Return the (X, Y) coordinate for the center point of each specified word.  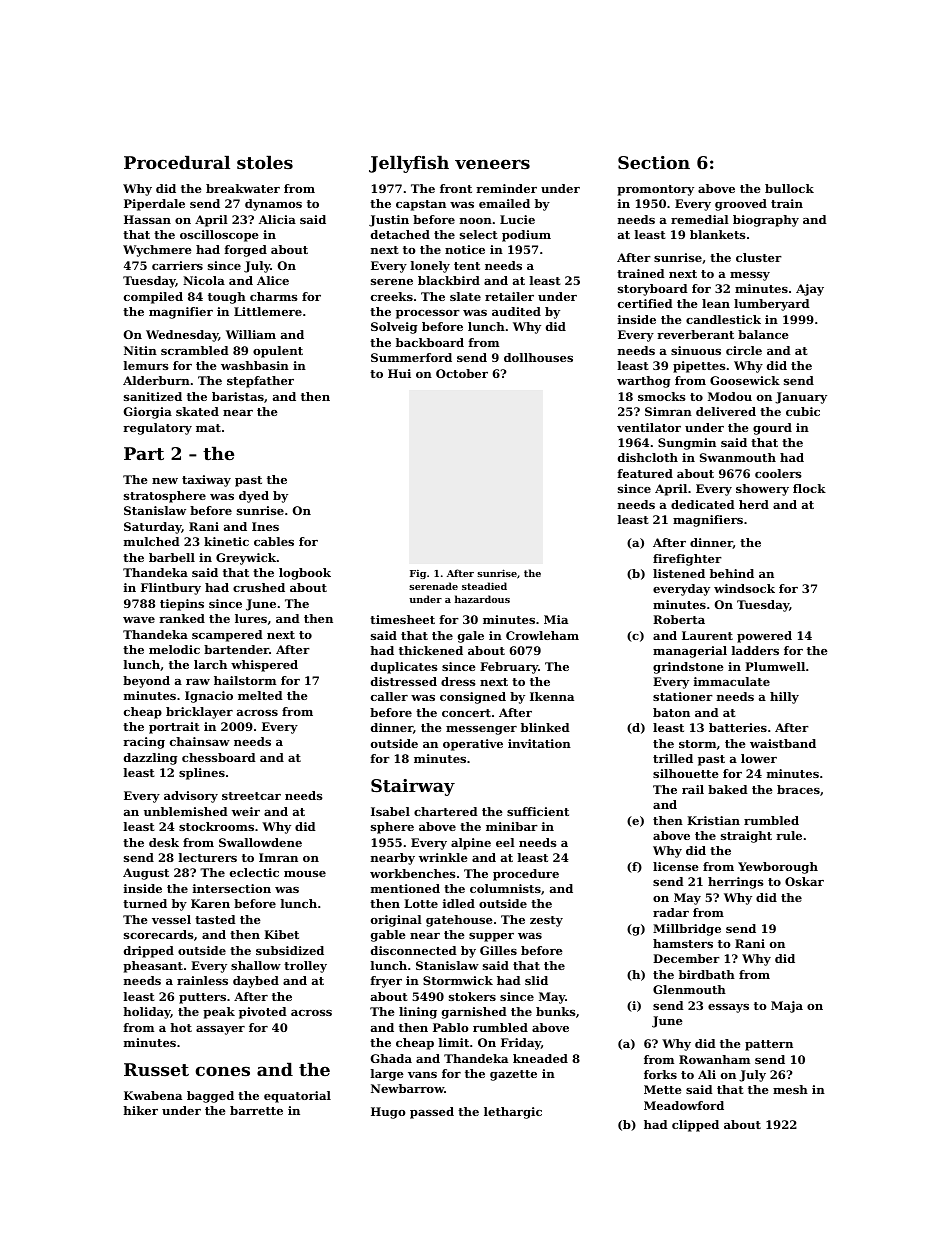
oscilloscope (219, 236)
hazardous (482, 599)
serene (392, 282)
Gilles (498, 950)
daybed (256, 982)
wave (139, 620)
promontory (655, 190)
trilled (673, 758)
